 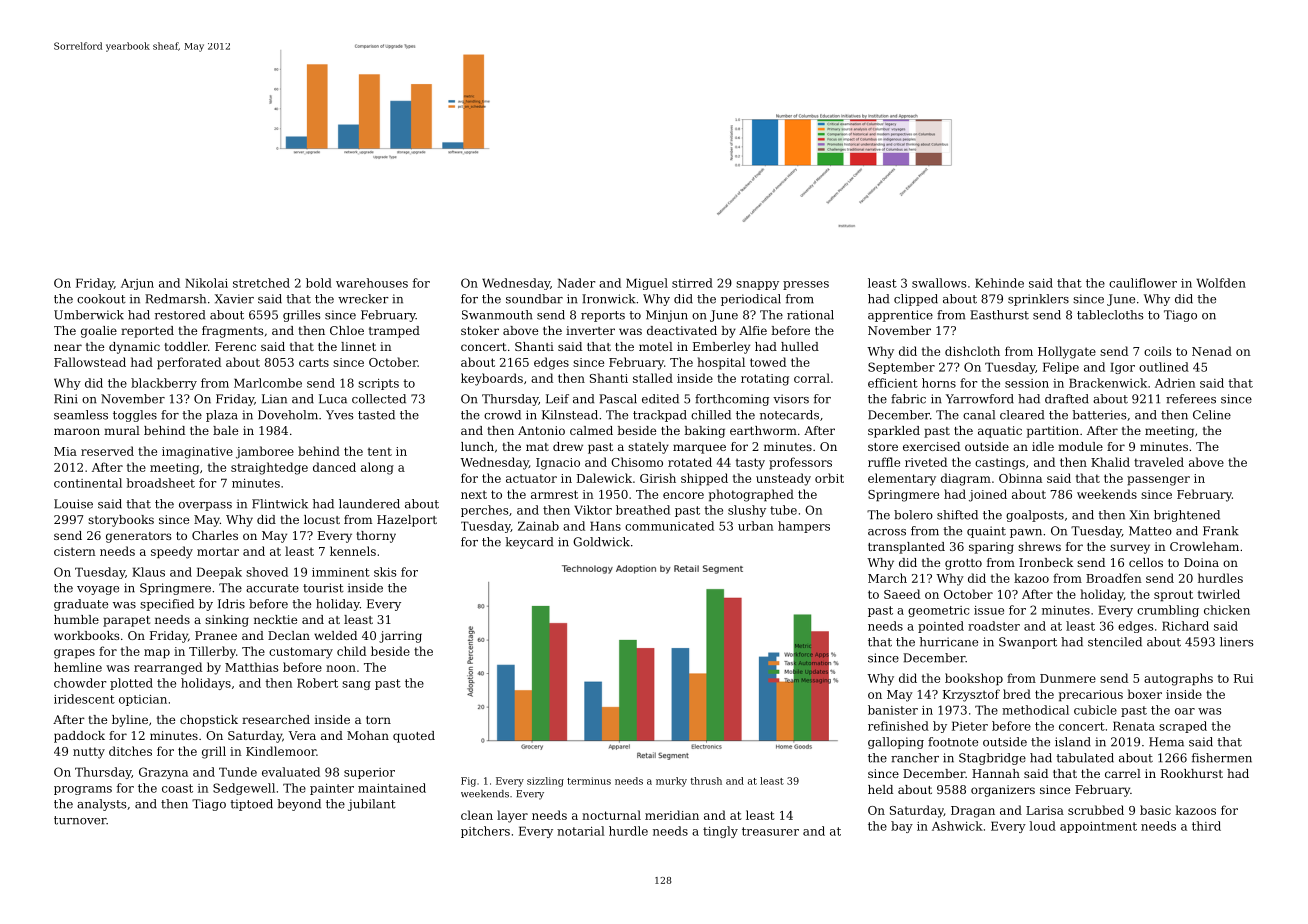 I want to click on orbit, so click(x=829, y=478).
